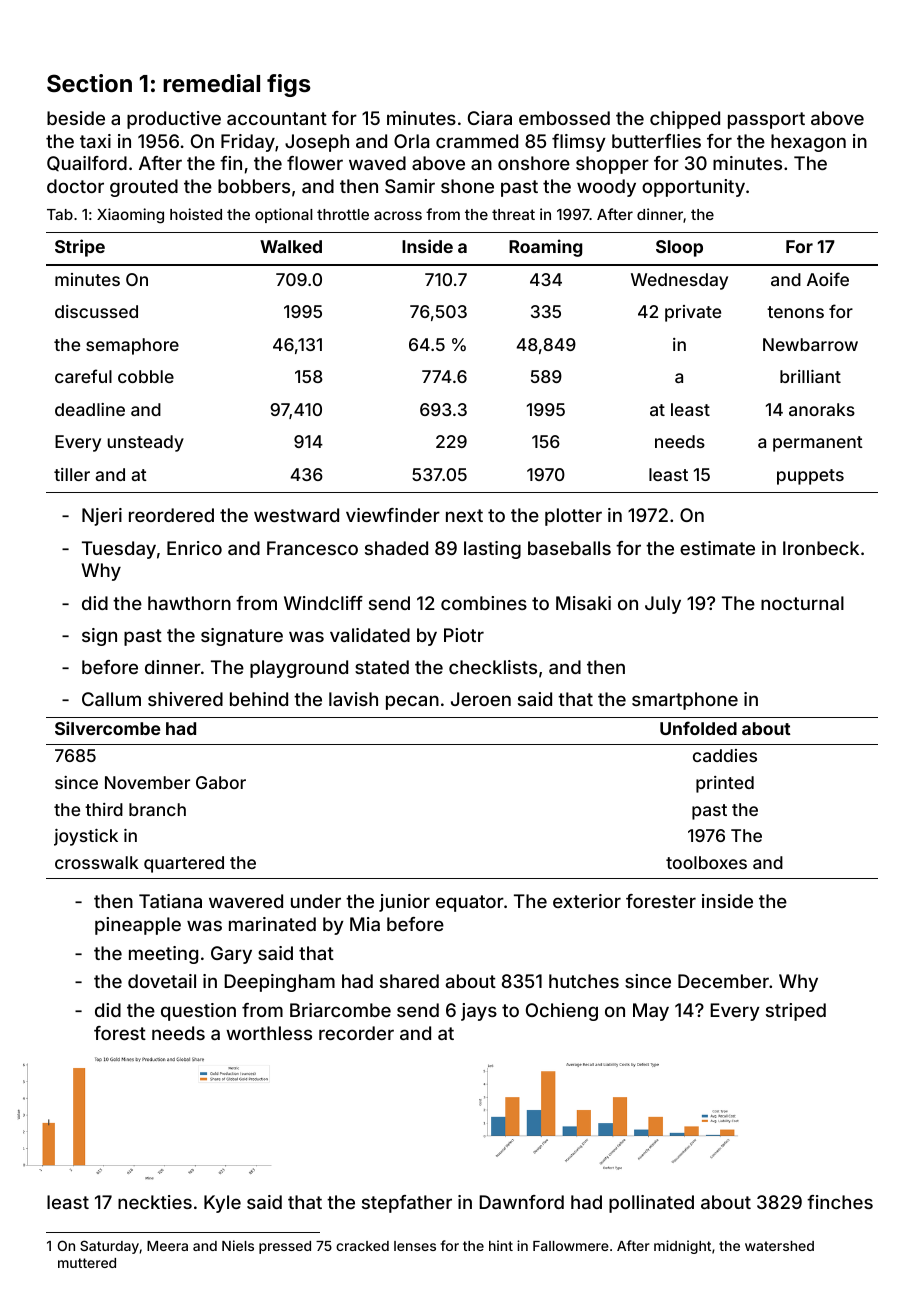  Describe the element at coordinates (693, 313) in the screenshot. I see `private` at that location.
